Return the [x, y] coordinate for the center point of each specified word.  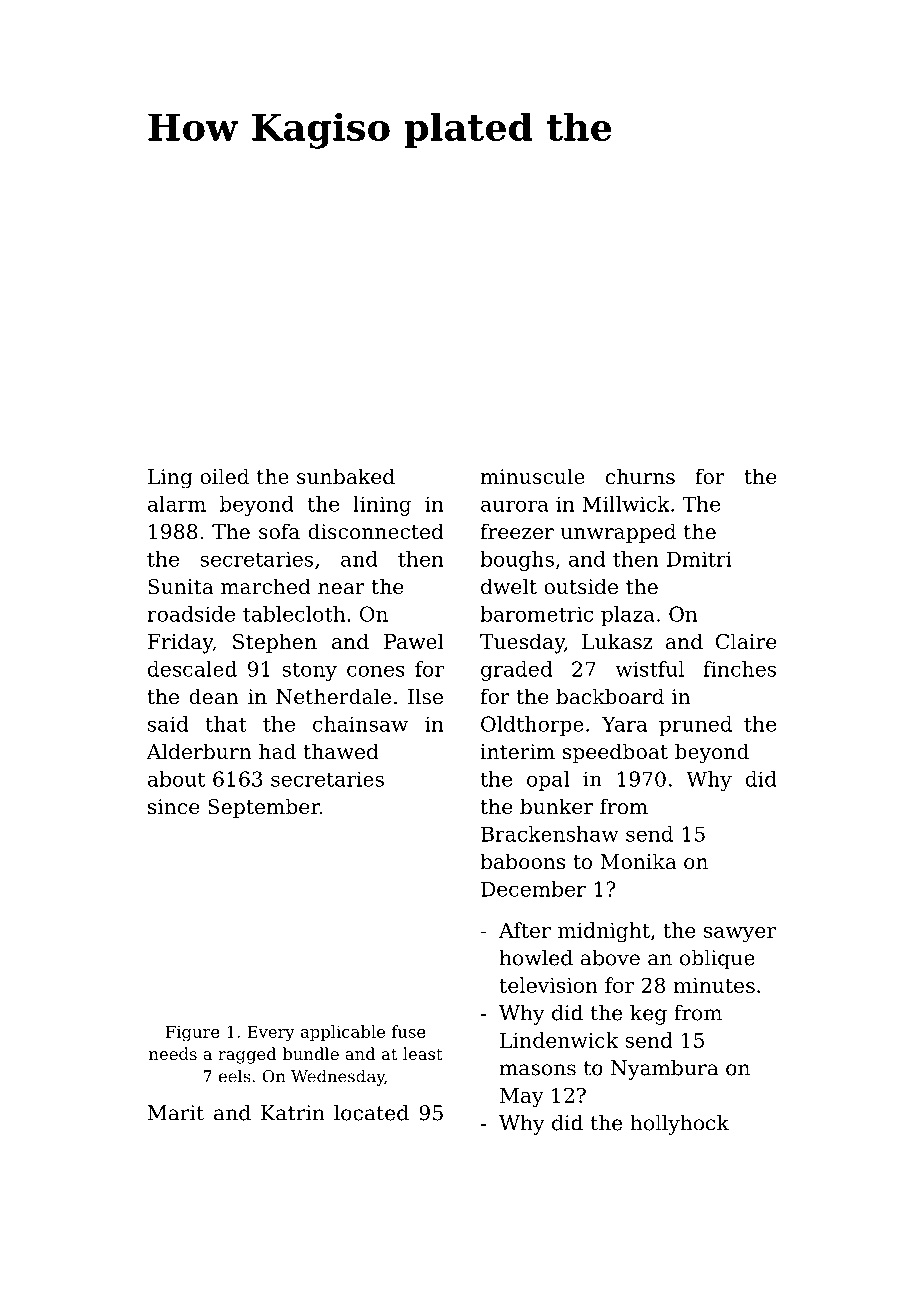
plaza [628, 616]
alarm [177, 504]
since [173, 807]
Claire [746, 641]
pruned [695, 726]
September [264, 808]
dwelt [509, 586]
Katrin [293, 1113]
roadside [191, 614]
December [533, 889]
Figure [192, 1033]
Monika [638, 861]
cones [376, 671]
